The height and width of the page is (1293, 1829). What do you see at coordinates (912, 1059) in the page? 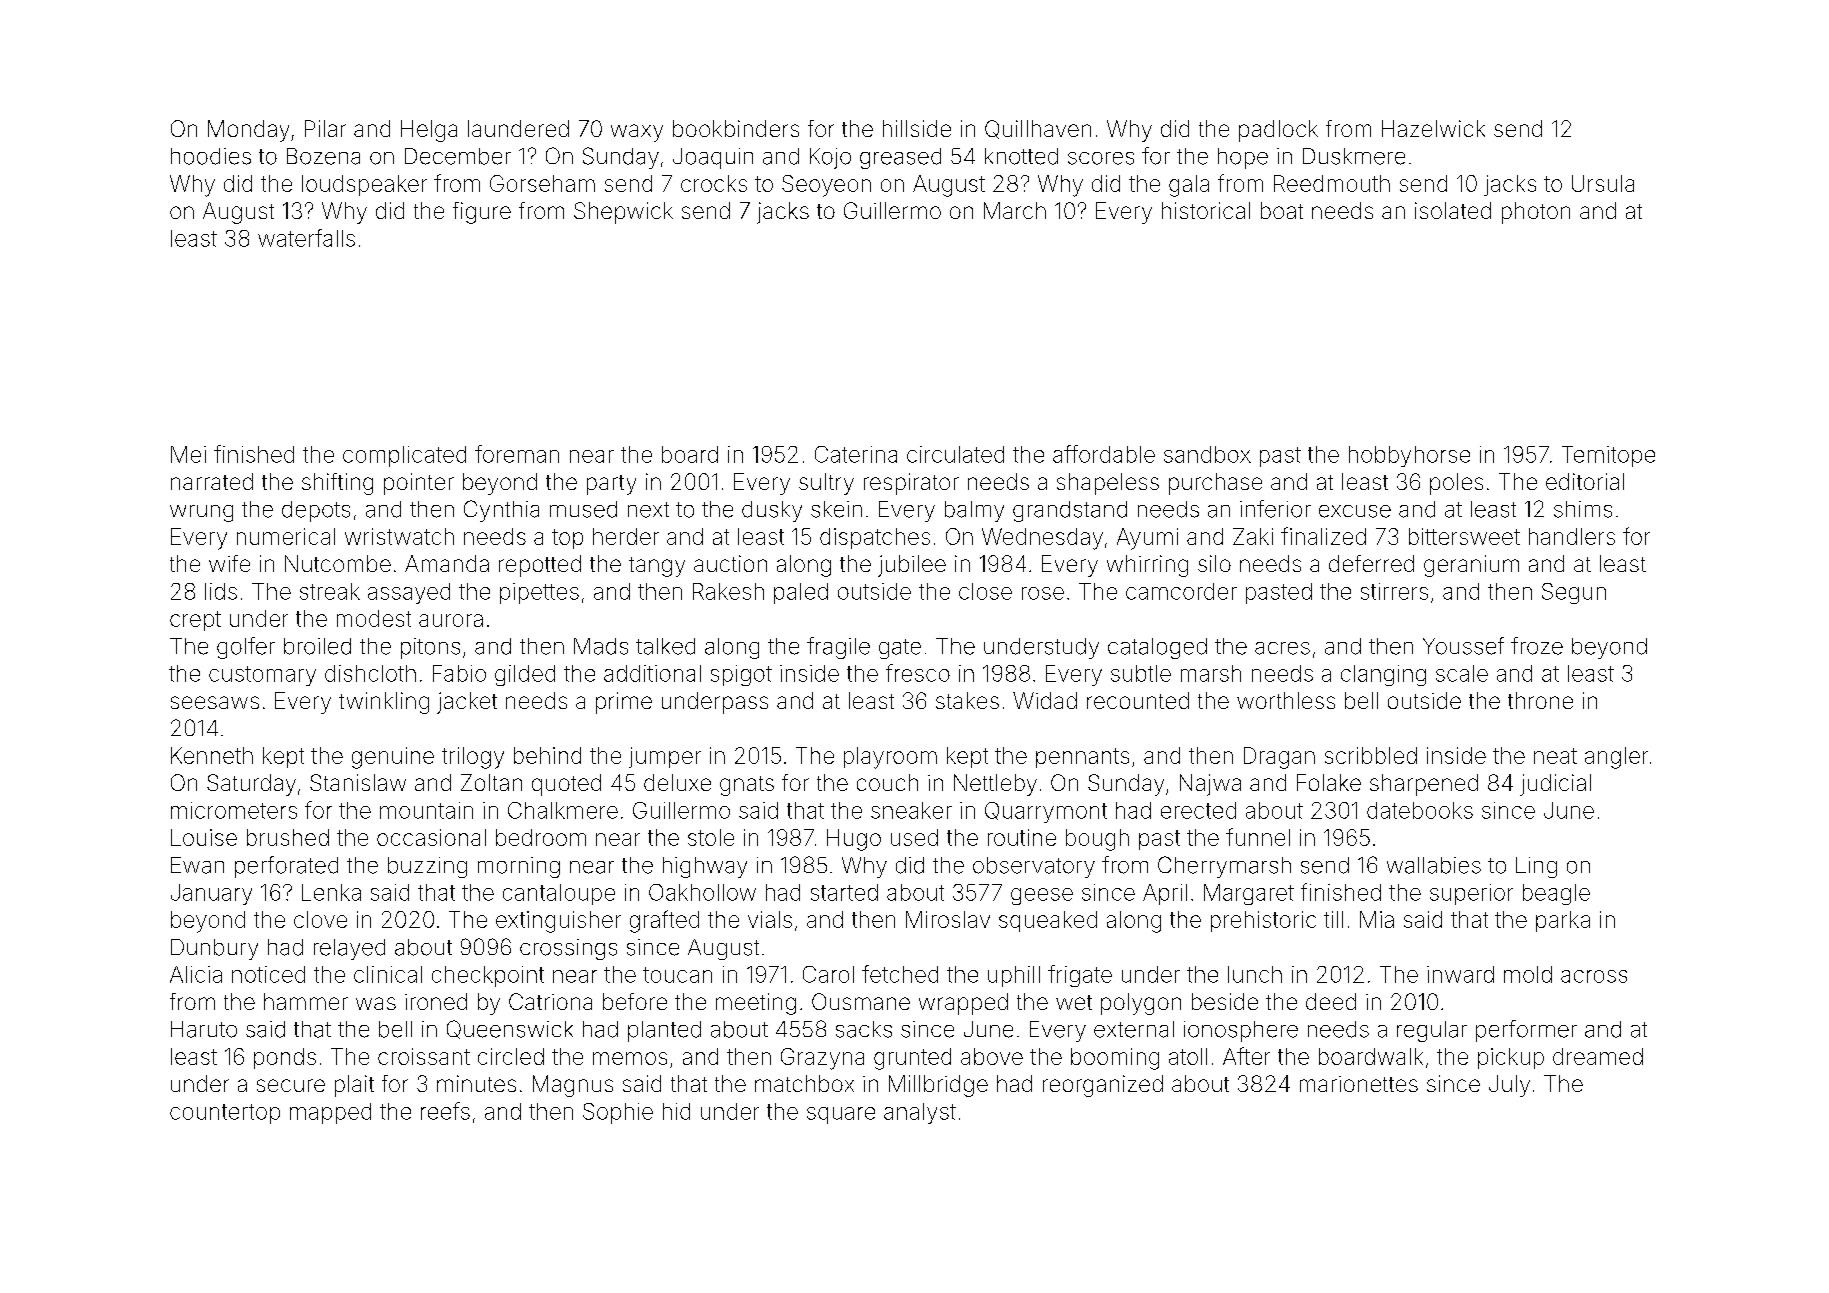
I see `grunted` at bounding box center [912, 1059].
